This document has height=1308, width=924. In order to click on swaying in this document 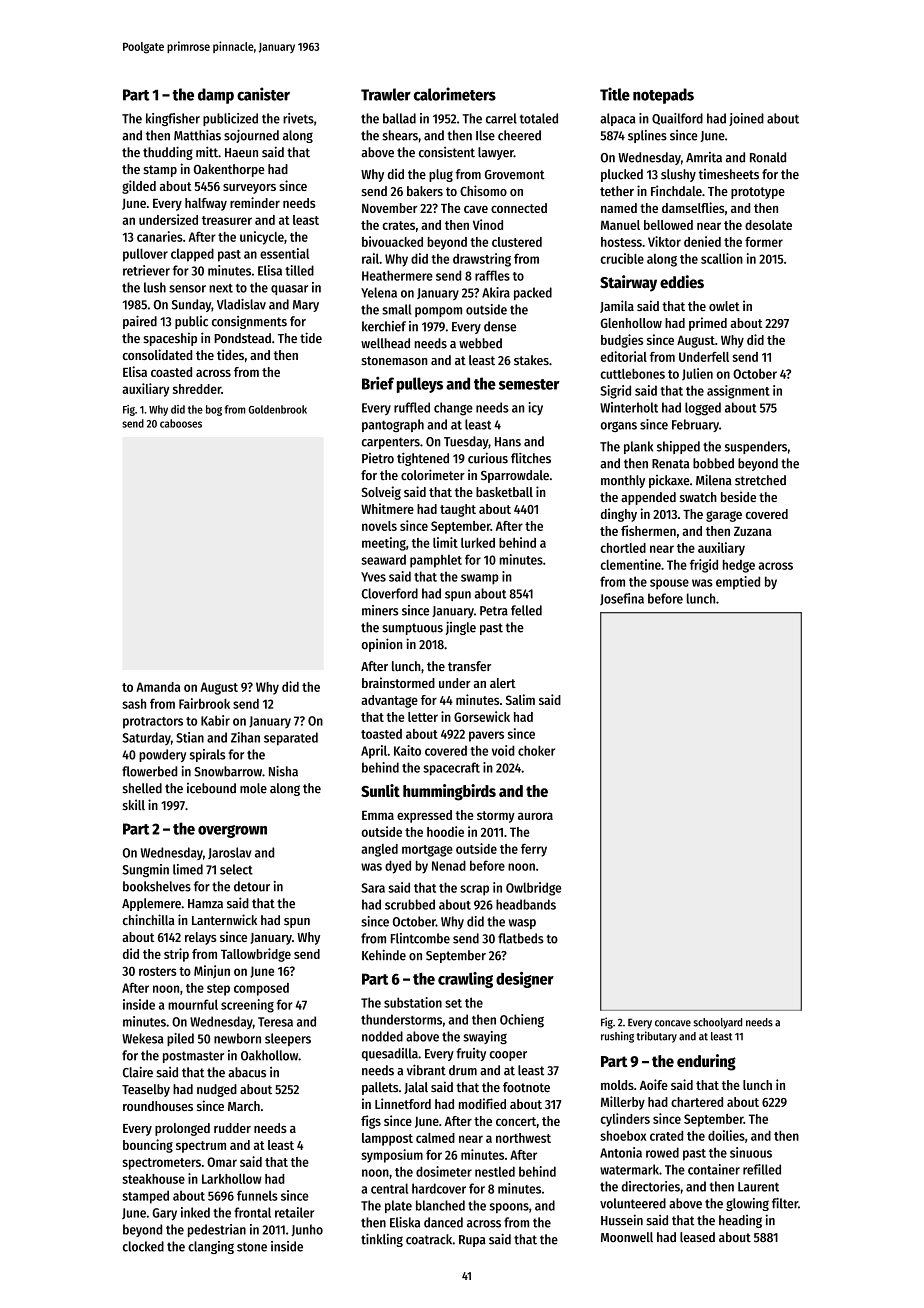, I will do `click(485, 1037)`.
